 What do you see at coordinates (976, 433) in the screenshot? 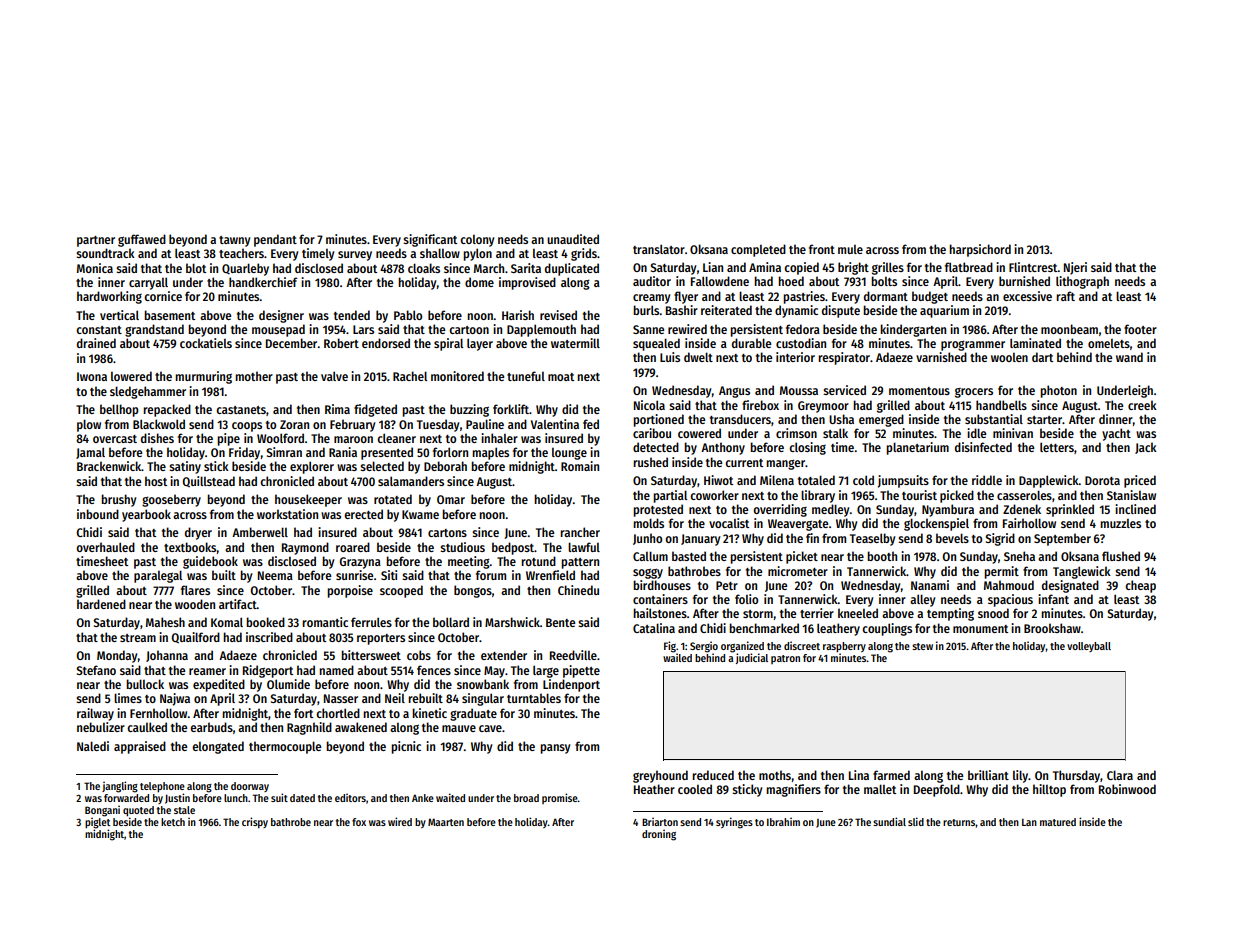
I see `idle` at bounding box center [976, 433].
